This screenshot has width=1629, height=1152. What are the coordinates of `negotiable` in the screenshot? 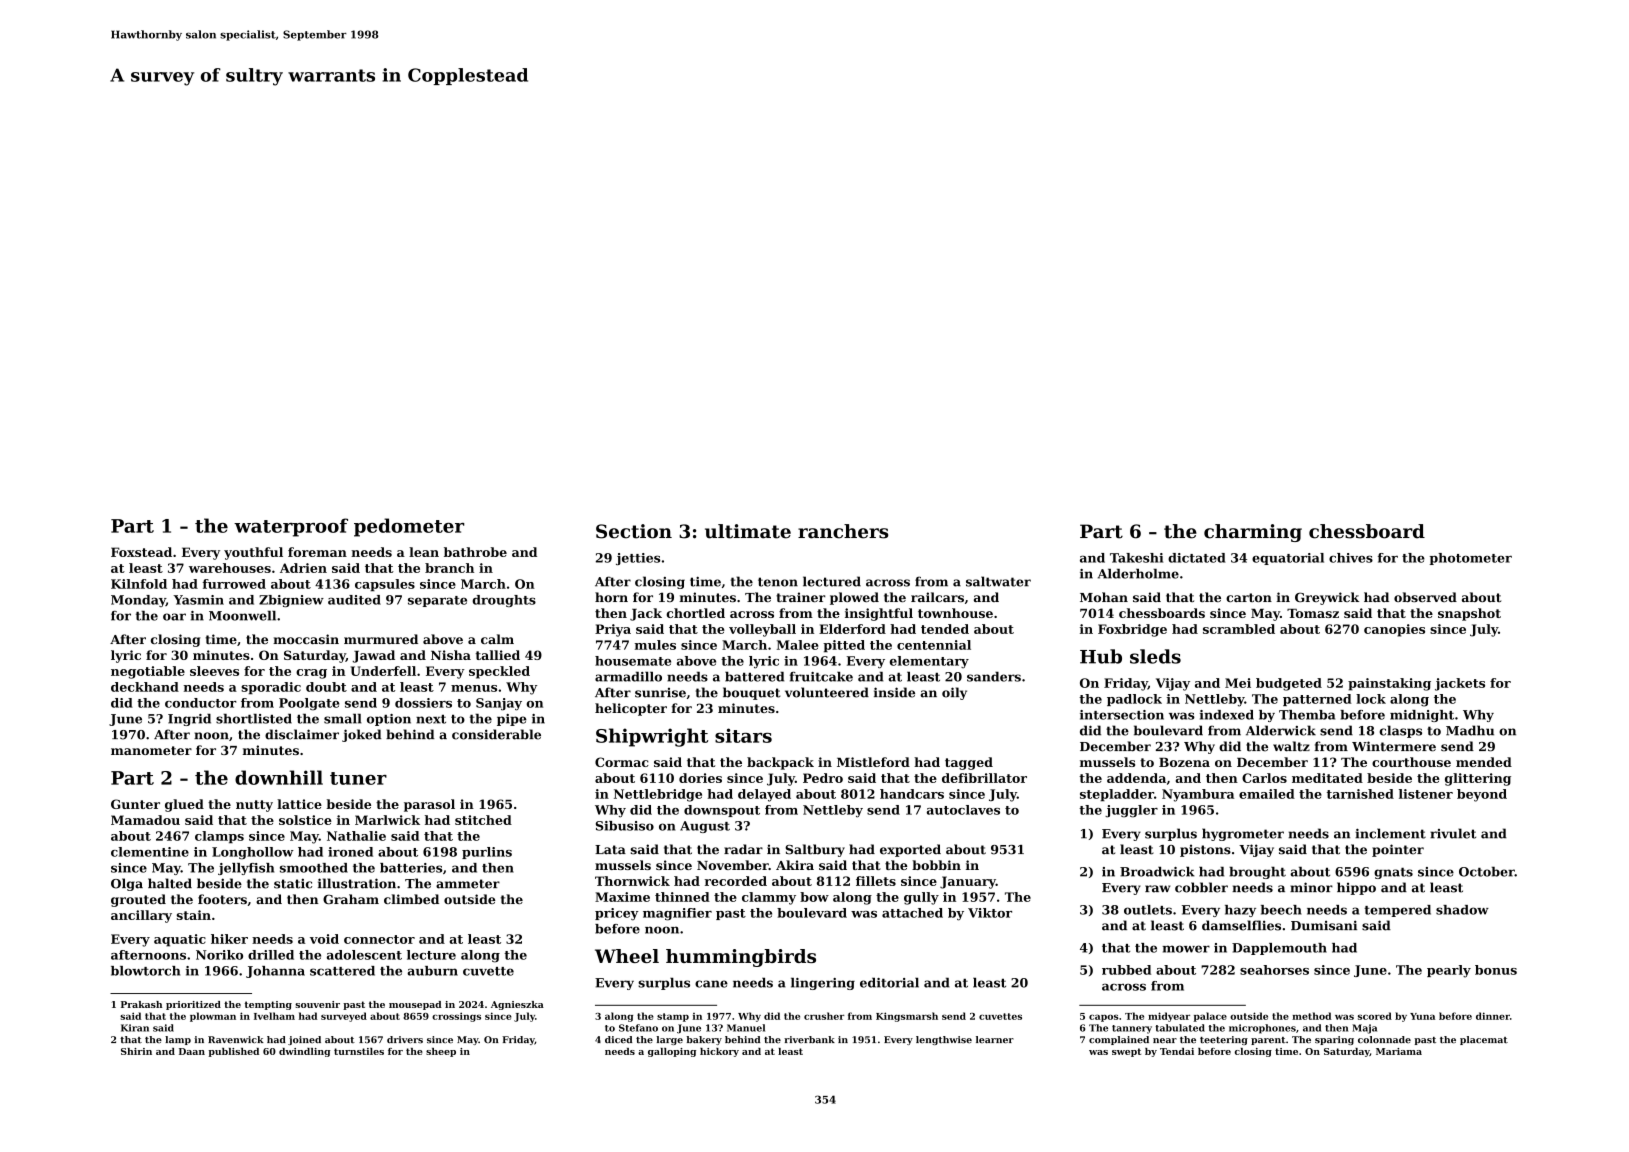 It's located at (148, 672).
